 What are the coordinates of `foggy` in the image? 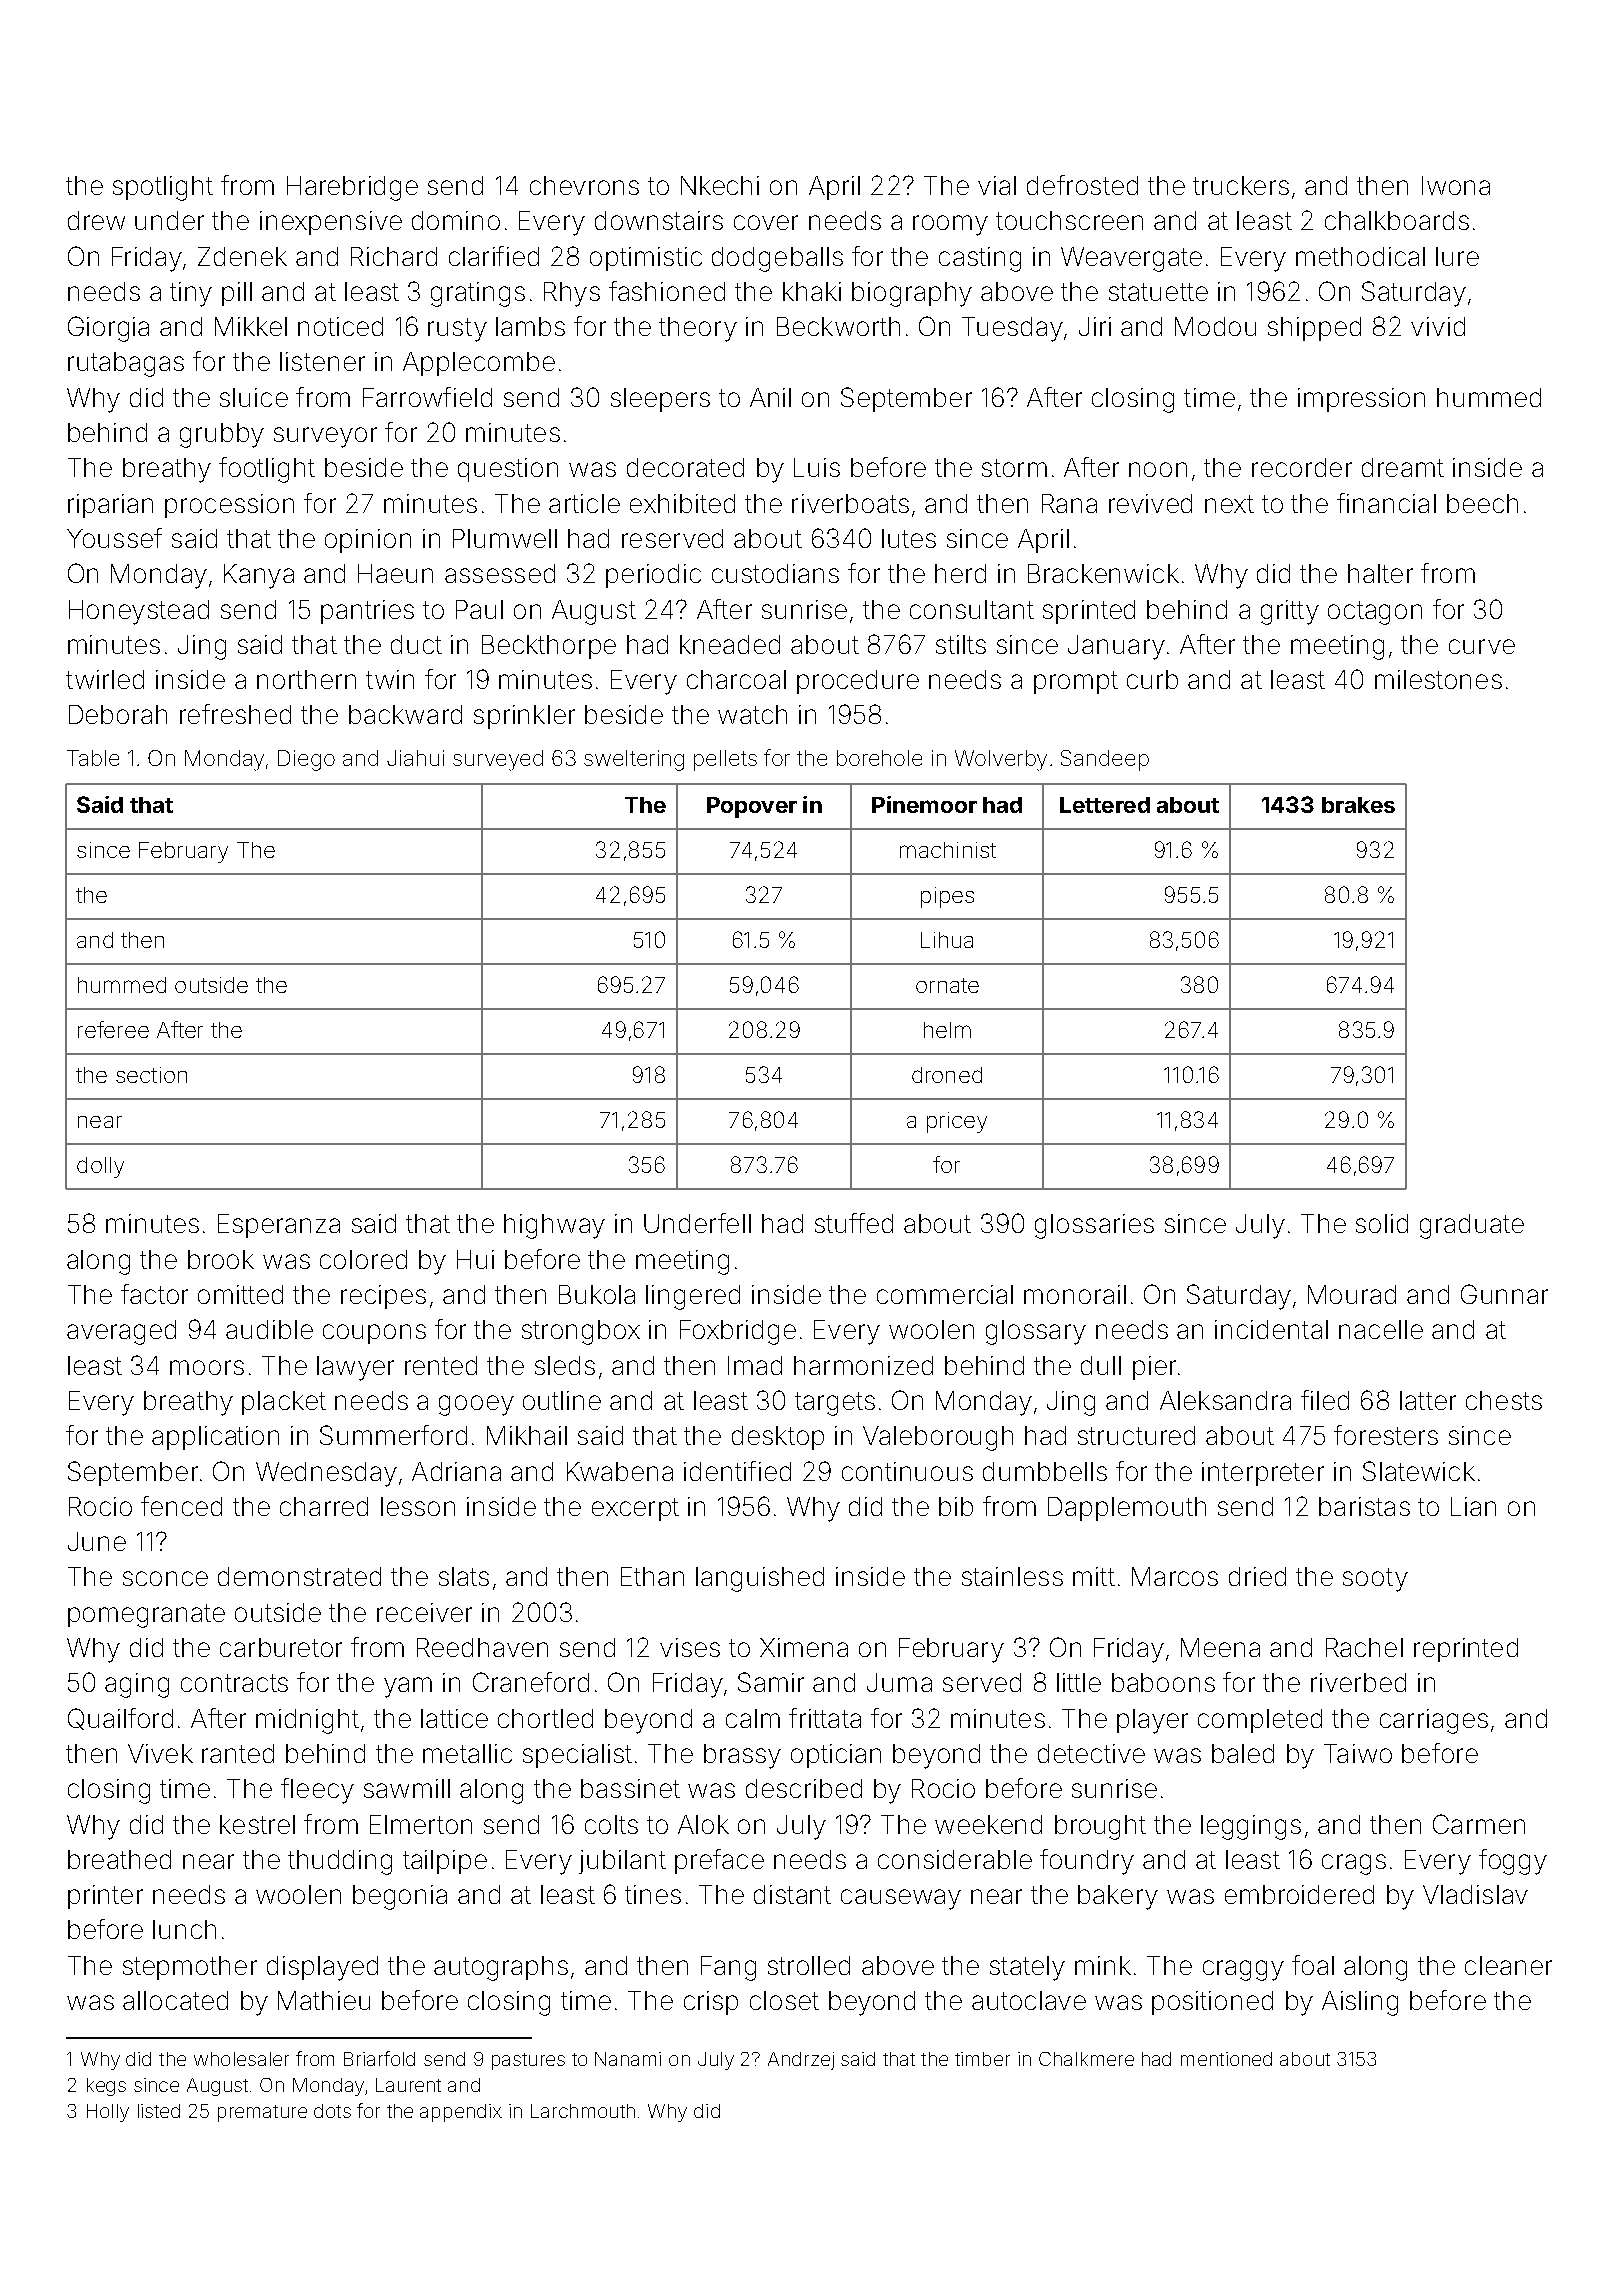 It's located at (1513, 1862).
